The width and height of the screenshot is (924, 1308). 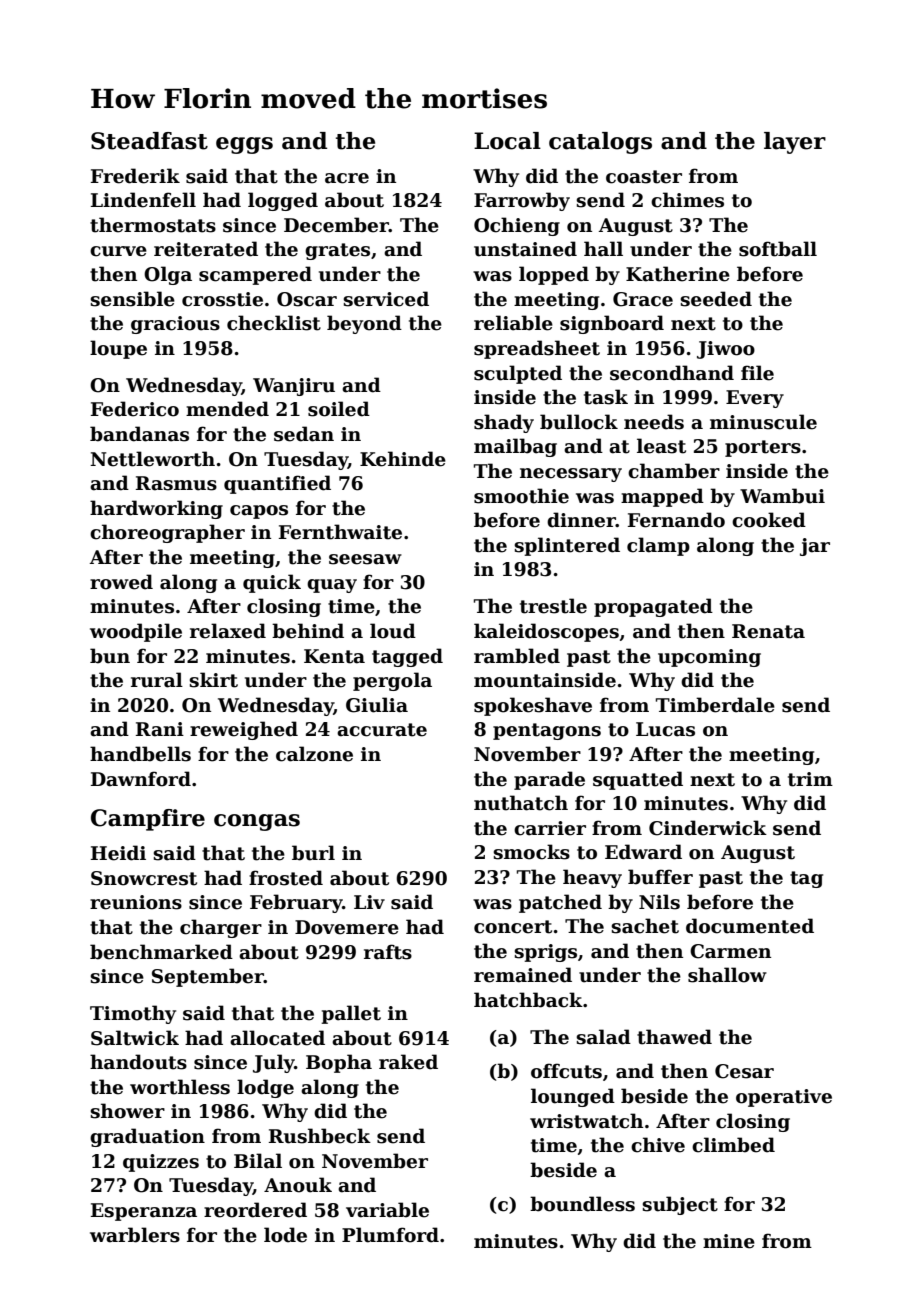 I want to click on hatchback, so click(x=528, y=1000).
